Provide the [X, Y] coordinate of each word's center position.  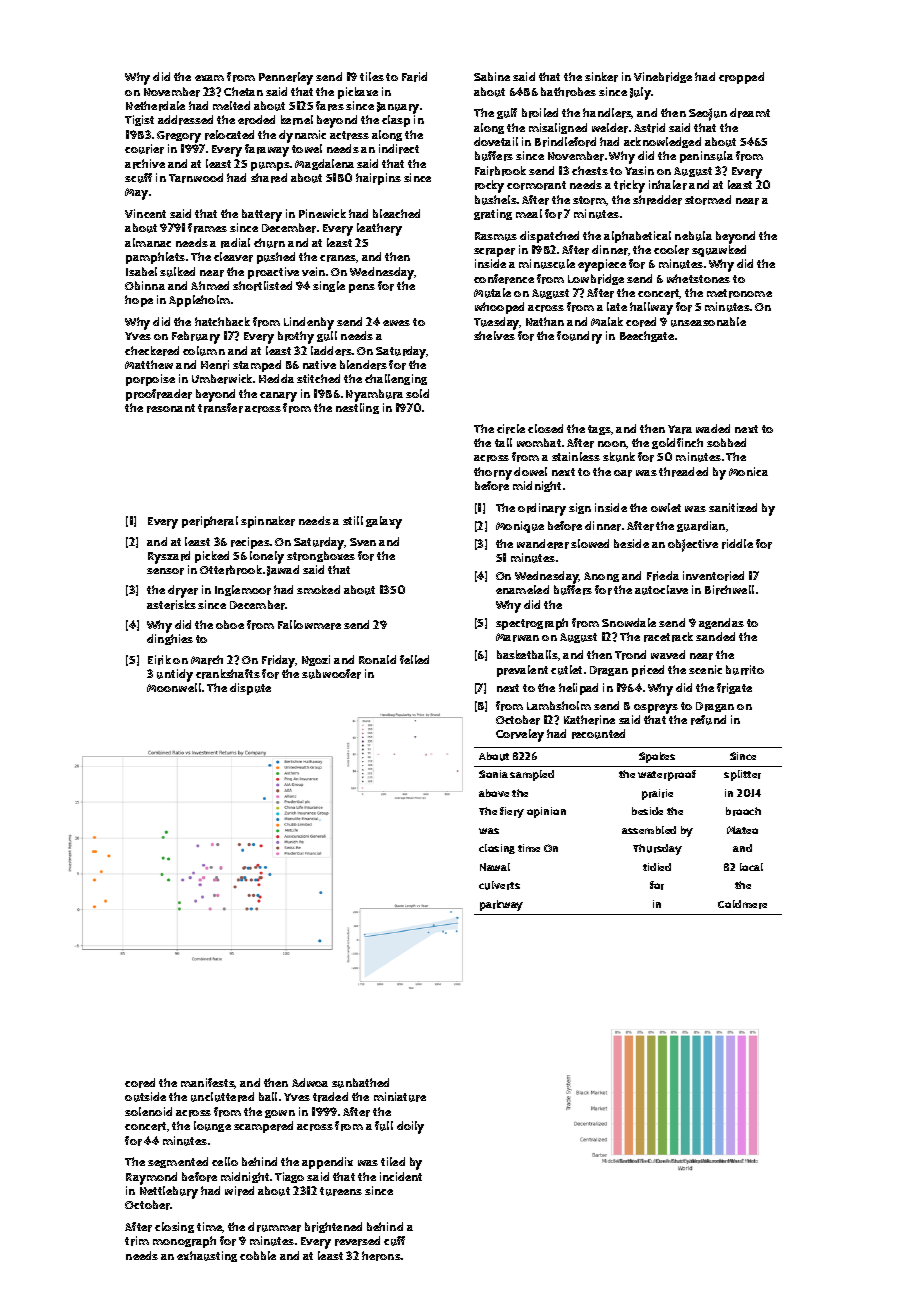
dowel [530, 471]
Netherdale [155, 106]
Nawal [495, 867]
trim [137, 1241]
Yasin [639, 170]
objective [693, 545]
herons [381, 1256]
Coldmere [742, 904]
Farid [414, 77]
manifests [208, 1083]
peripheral [210, 522]
